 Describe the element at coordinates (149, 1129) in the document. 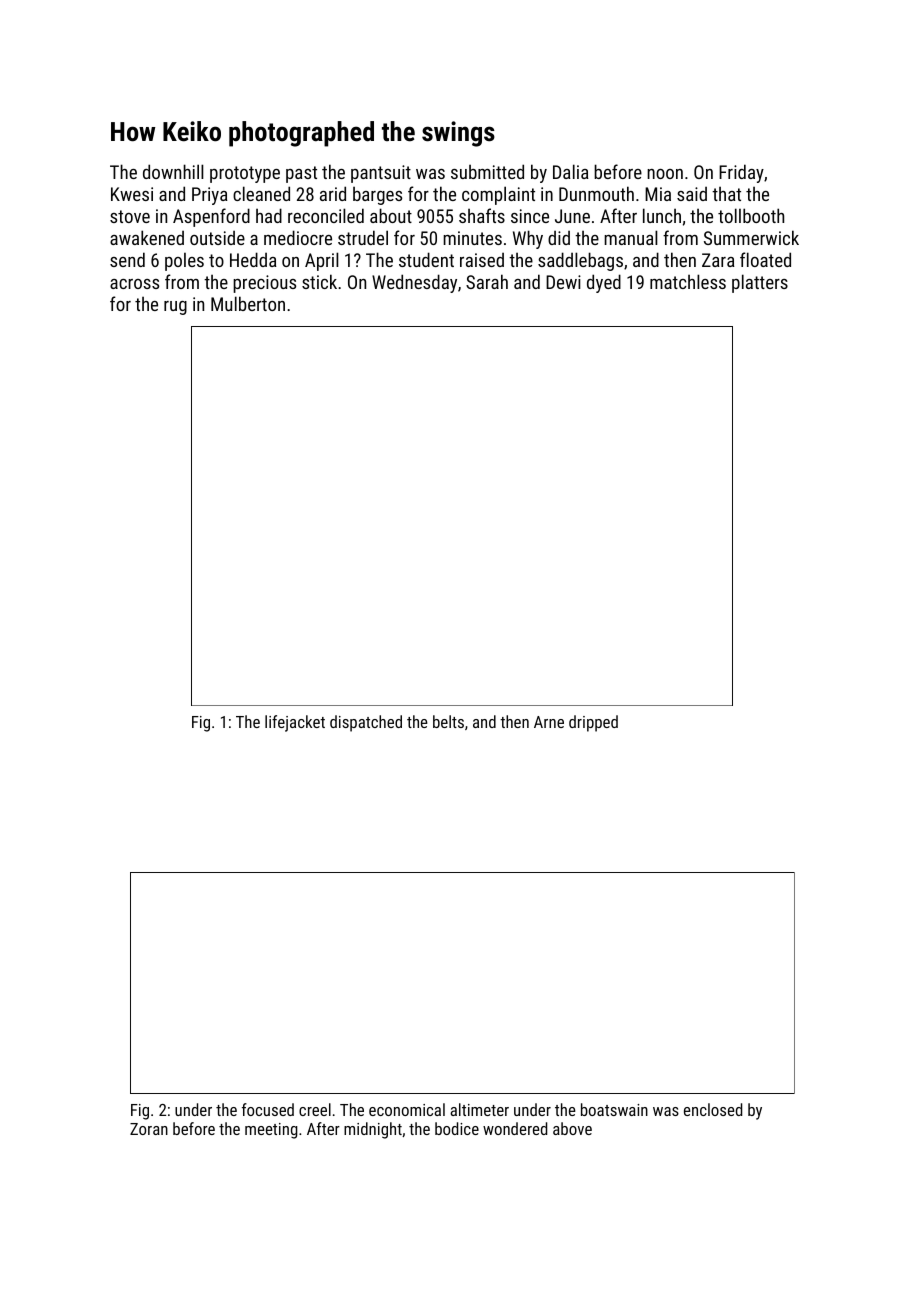

I see `Zoran` at that location.
